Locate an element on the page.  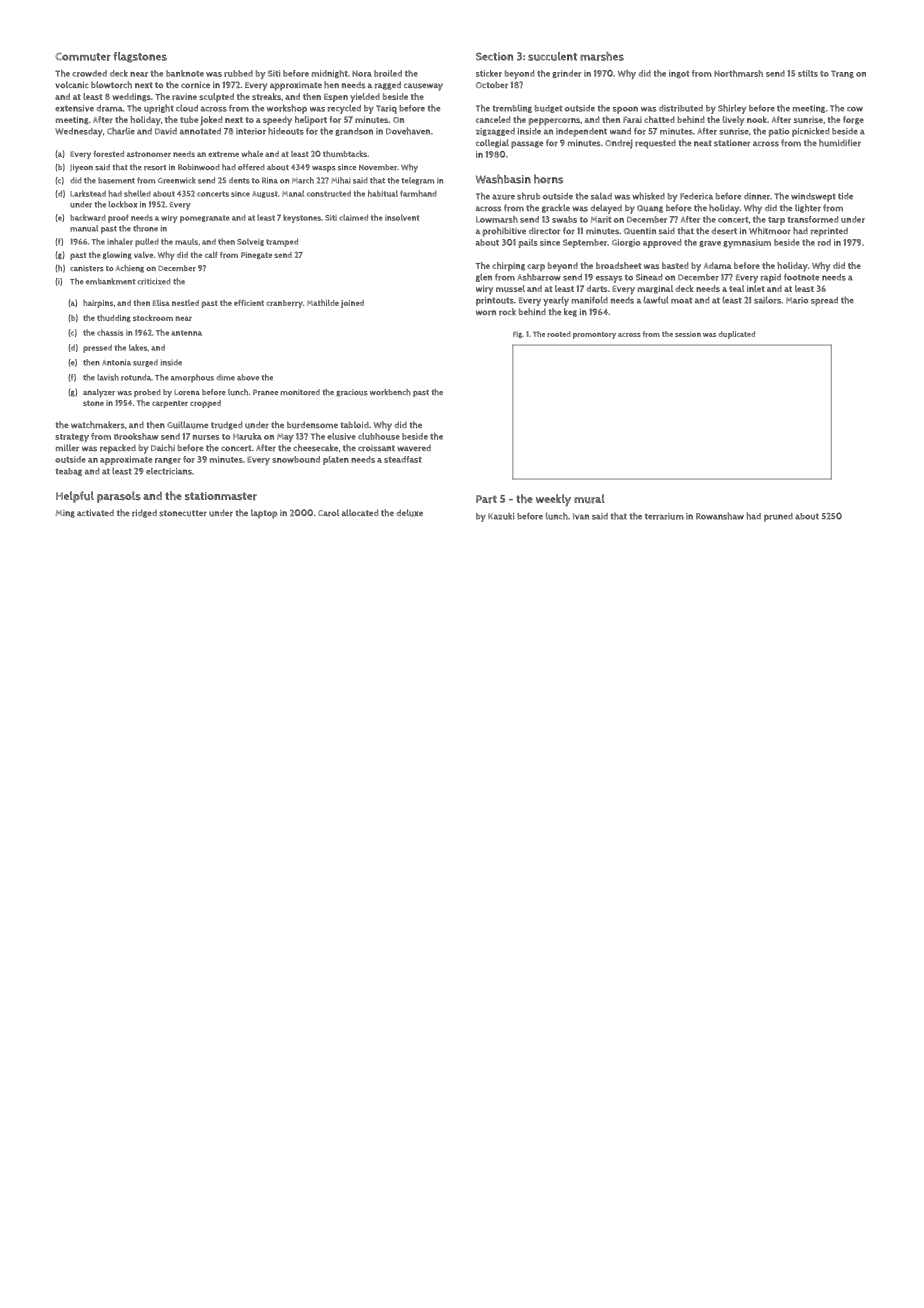
rubbed is located at coordinates (238, 73).
